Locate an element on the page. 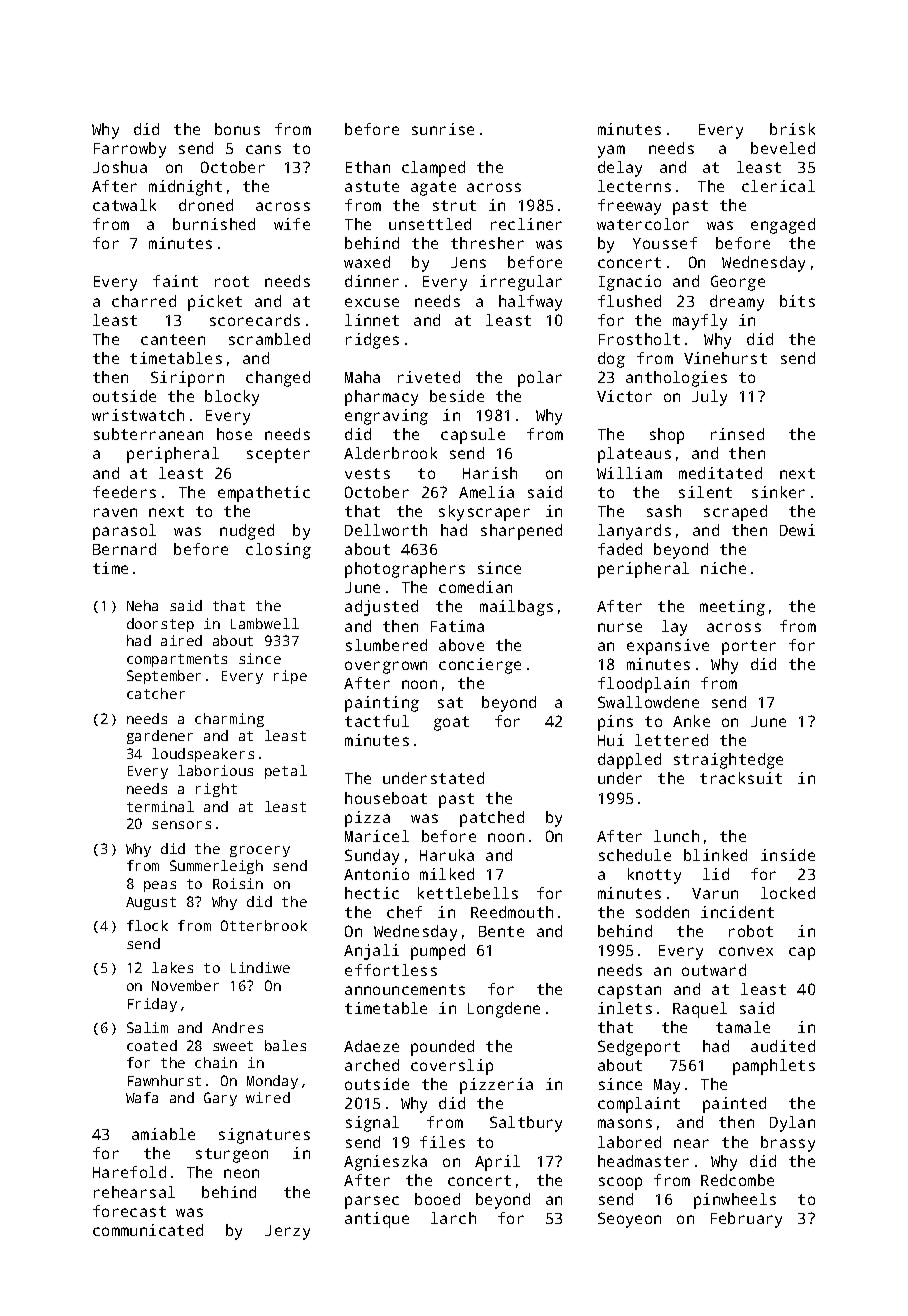  bonus is located at coordinates (237, 129).
